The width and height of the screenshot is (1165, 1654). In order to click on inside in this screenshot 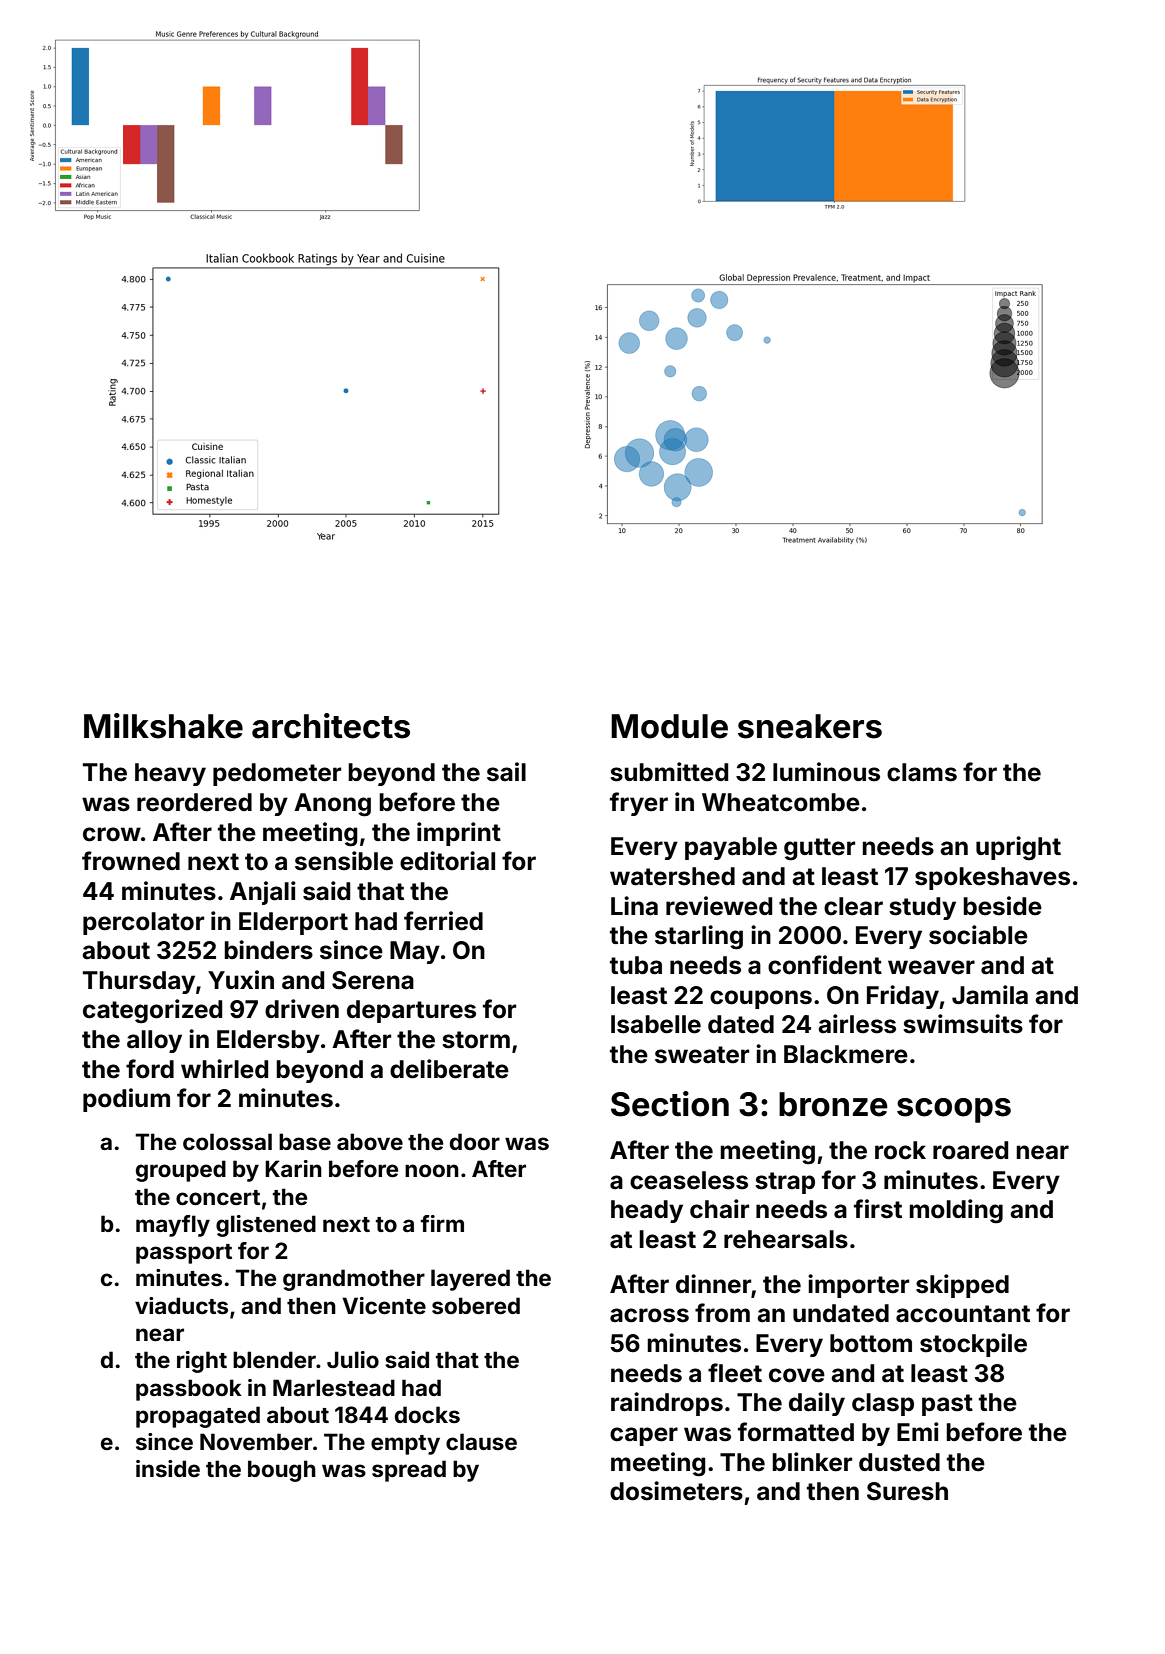, I will do `click(168, 1468)`.
